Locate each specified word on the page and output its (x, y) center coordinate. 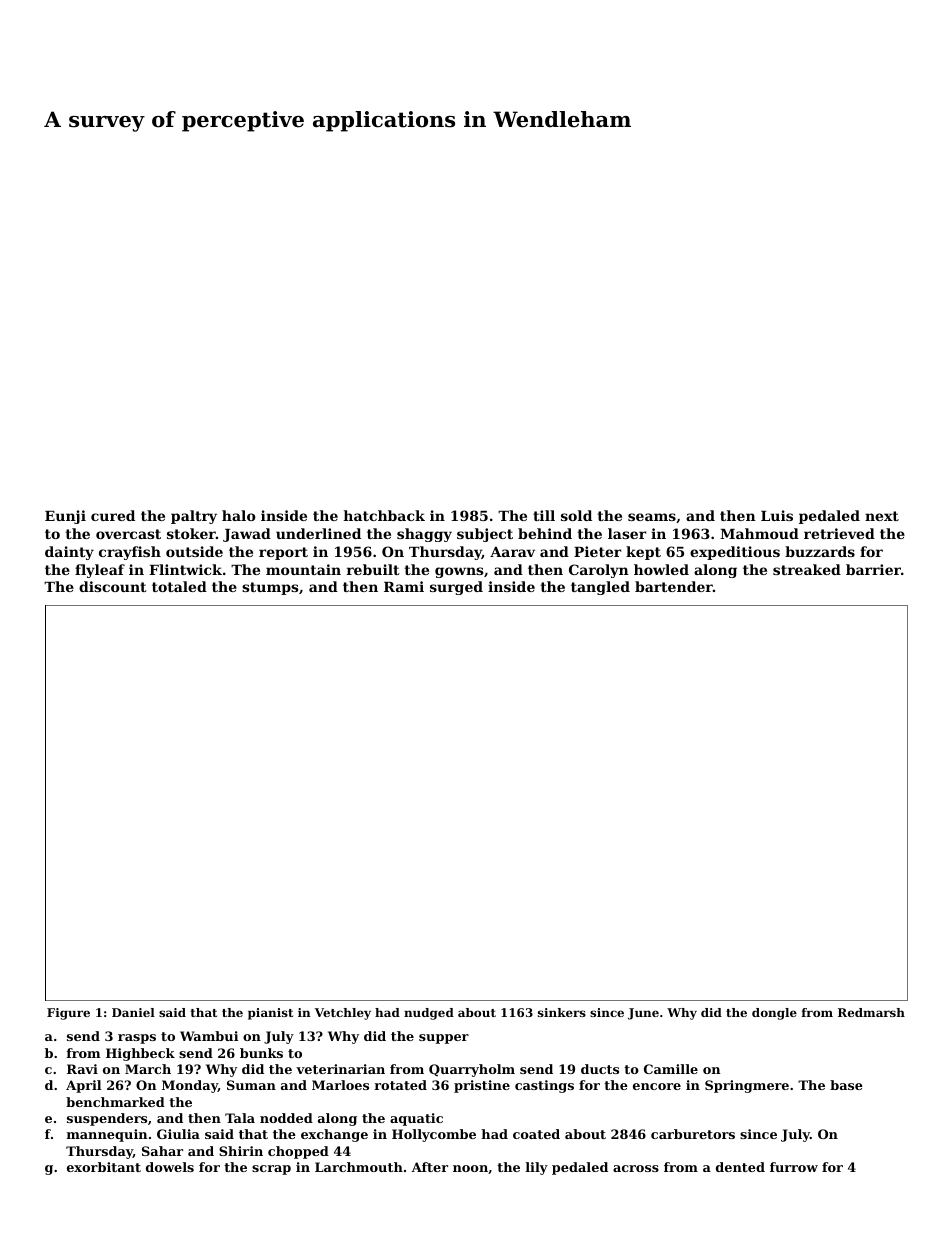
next (882, 516)
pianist (270, 1014)
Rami (404, 586)
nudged (429, 1014)
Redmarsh (871, 1012)
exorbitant (104, 1167)
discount (113, 586)
